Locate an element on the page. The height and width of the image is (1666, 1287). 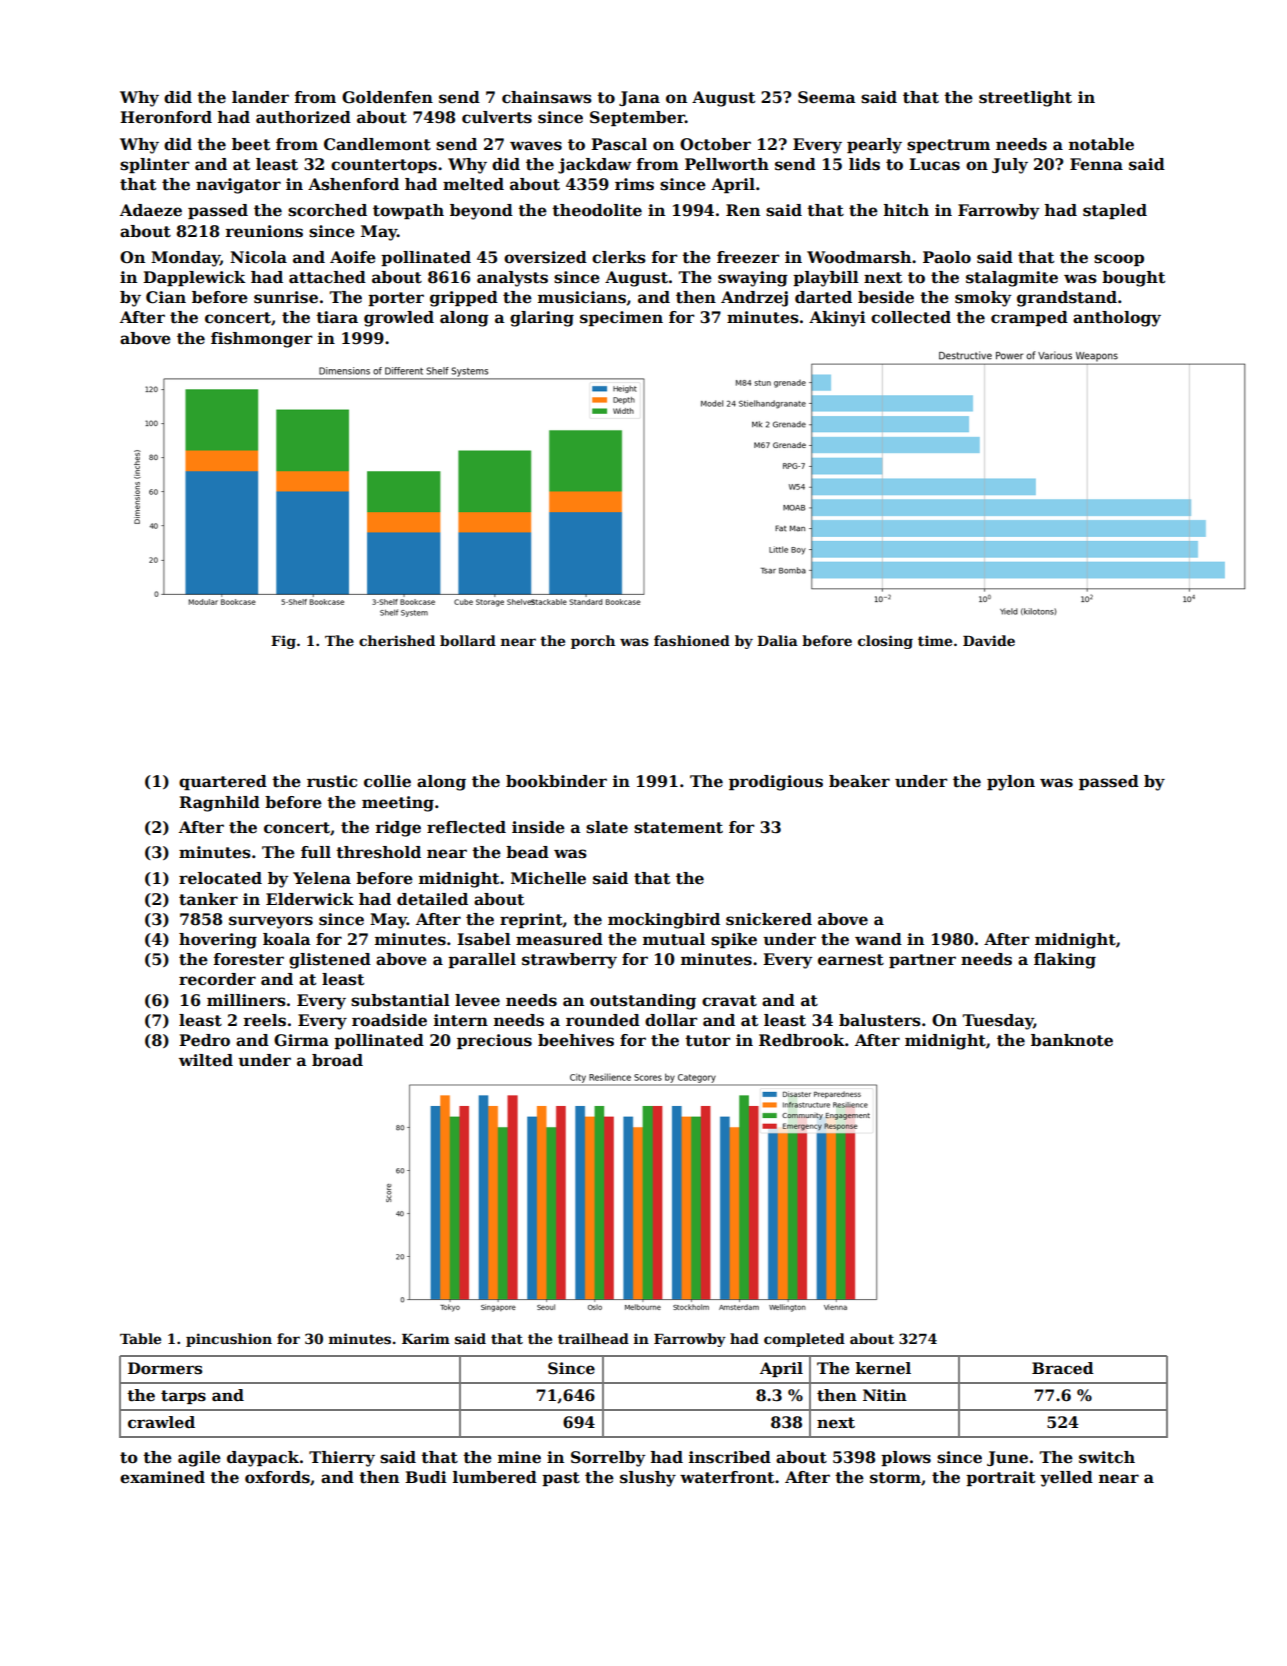
freezer is located at coordinates (748, 257).
